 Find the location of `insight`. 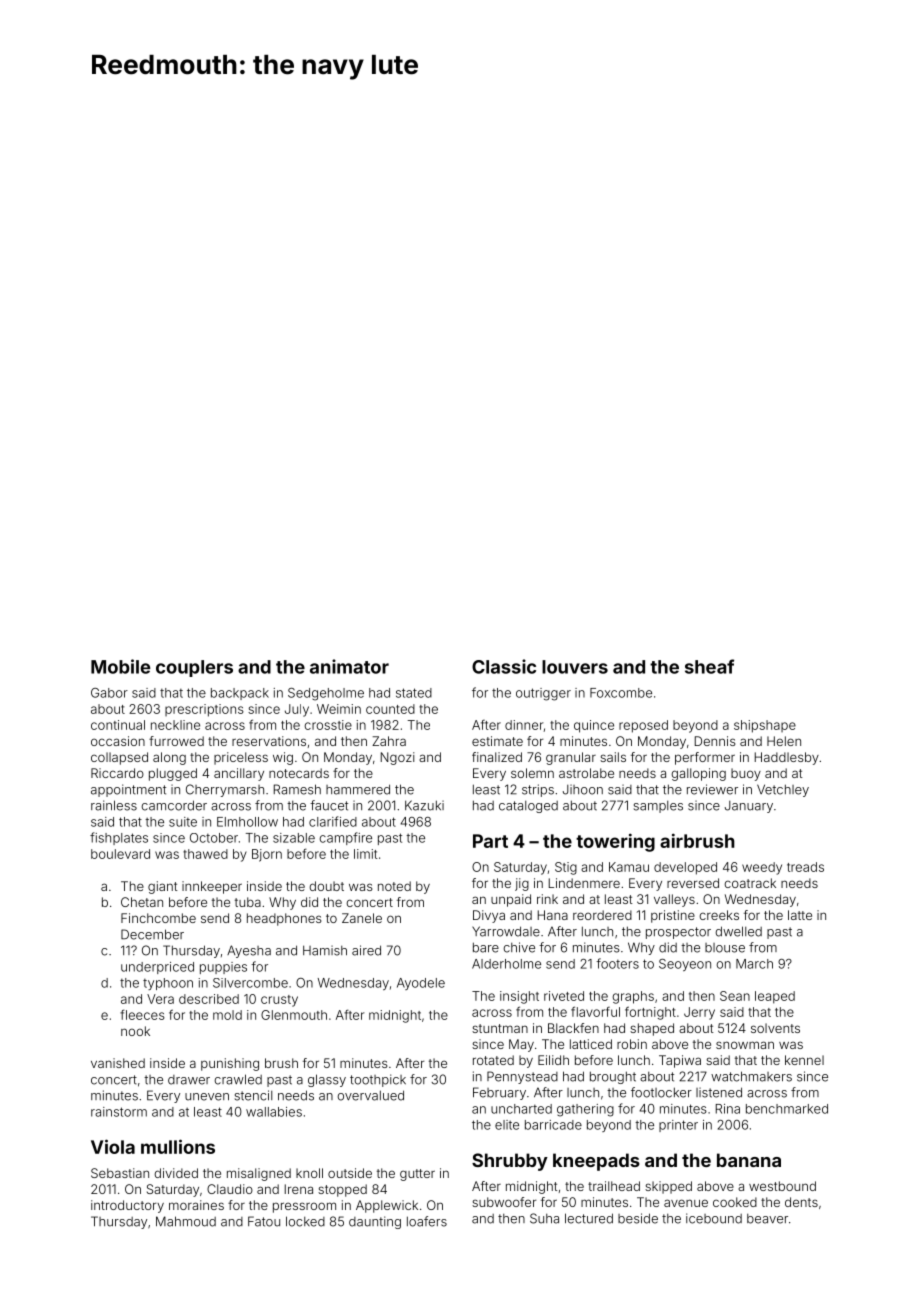

insight is located at coordinates (519, 997).
